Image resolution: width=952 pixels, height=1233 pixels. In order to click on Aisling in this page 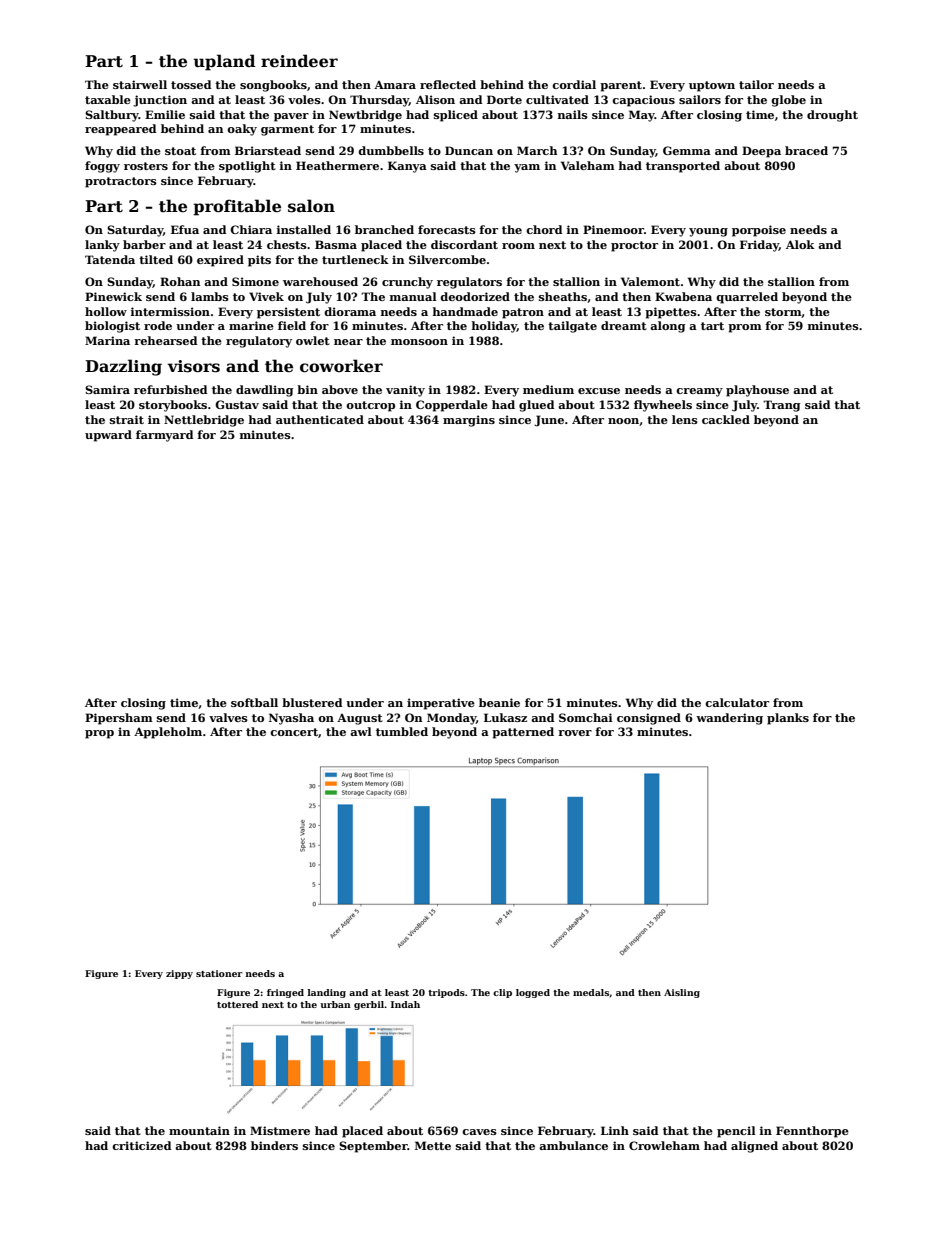, I will do `click(682, 993)`.
